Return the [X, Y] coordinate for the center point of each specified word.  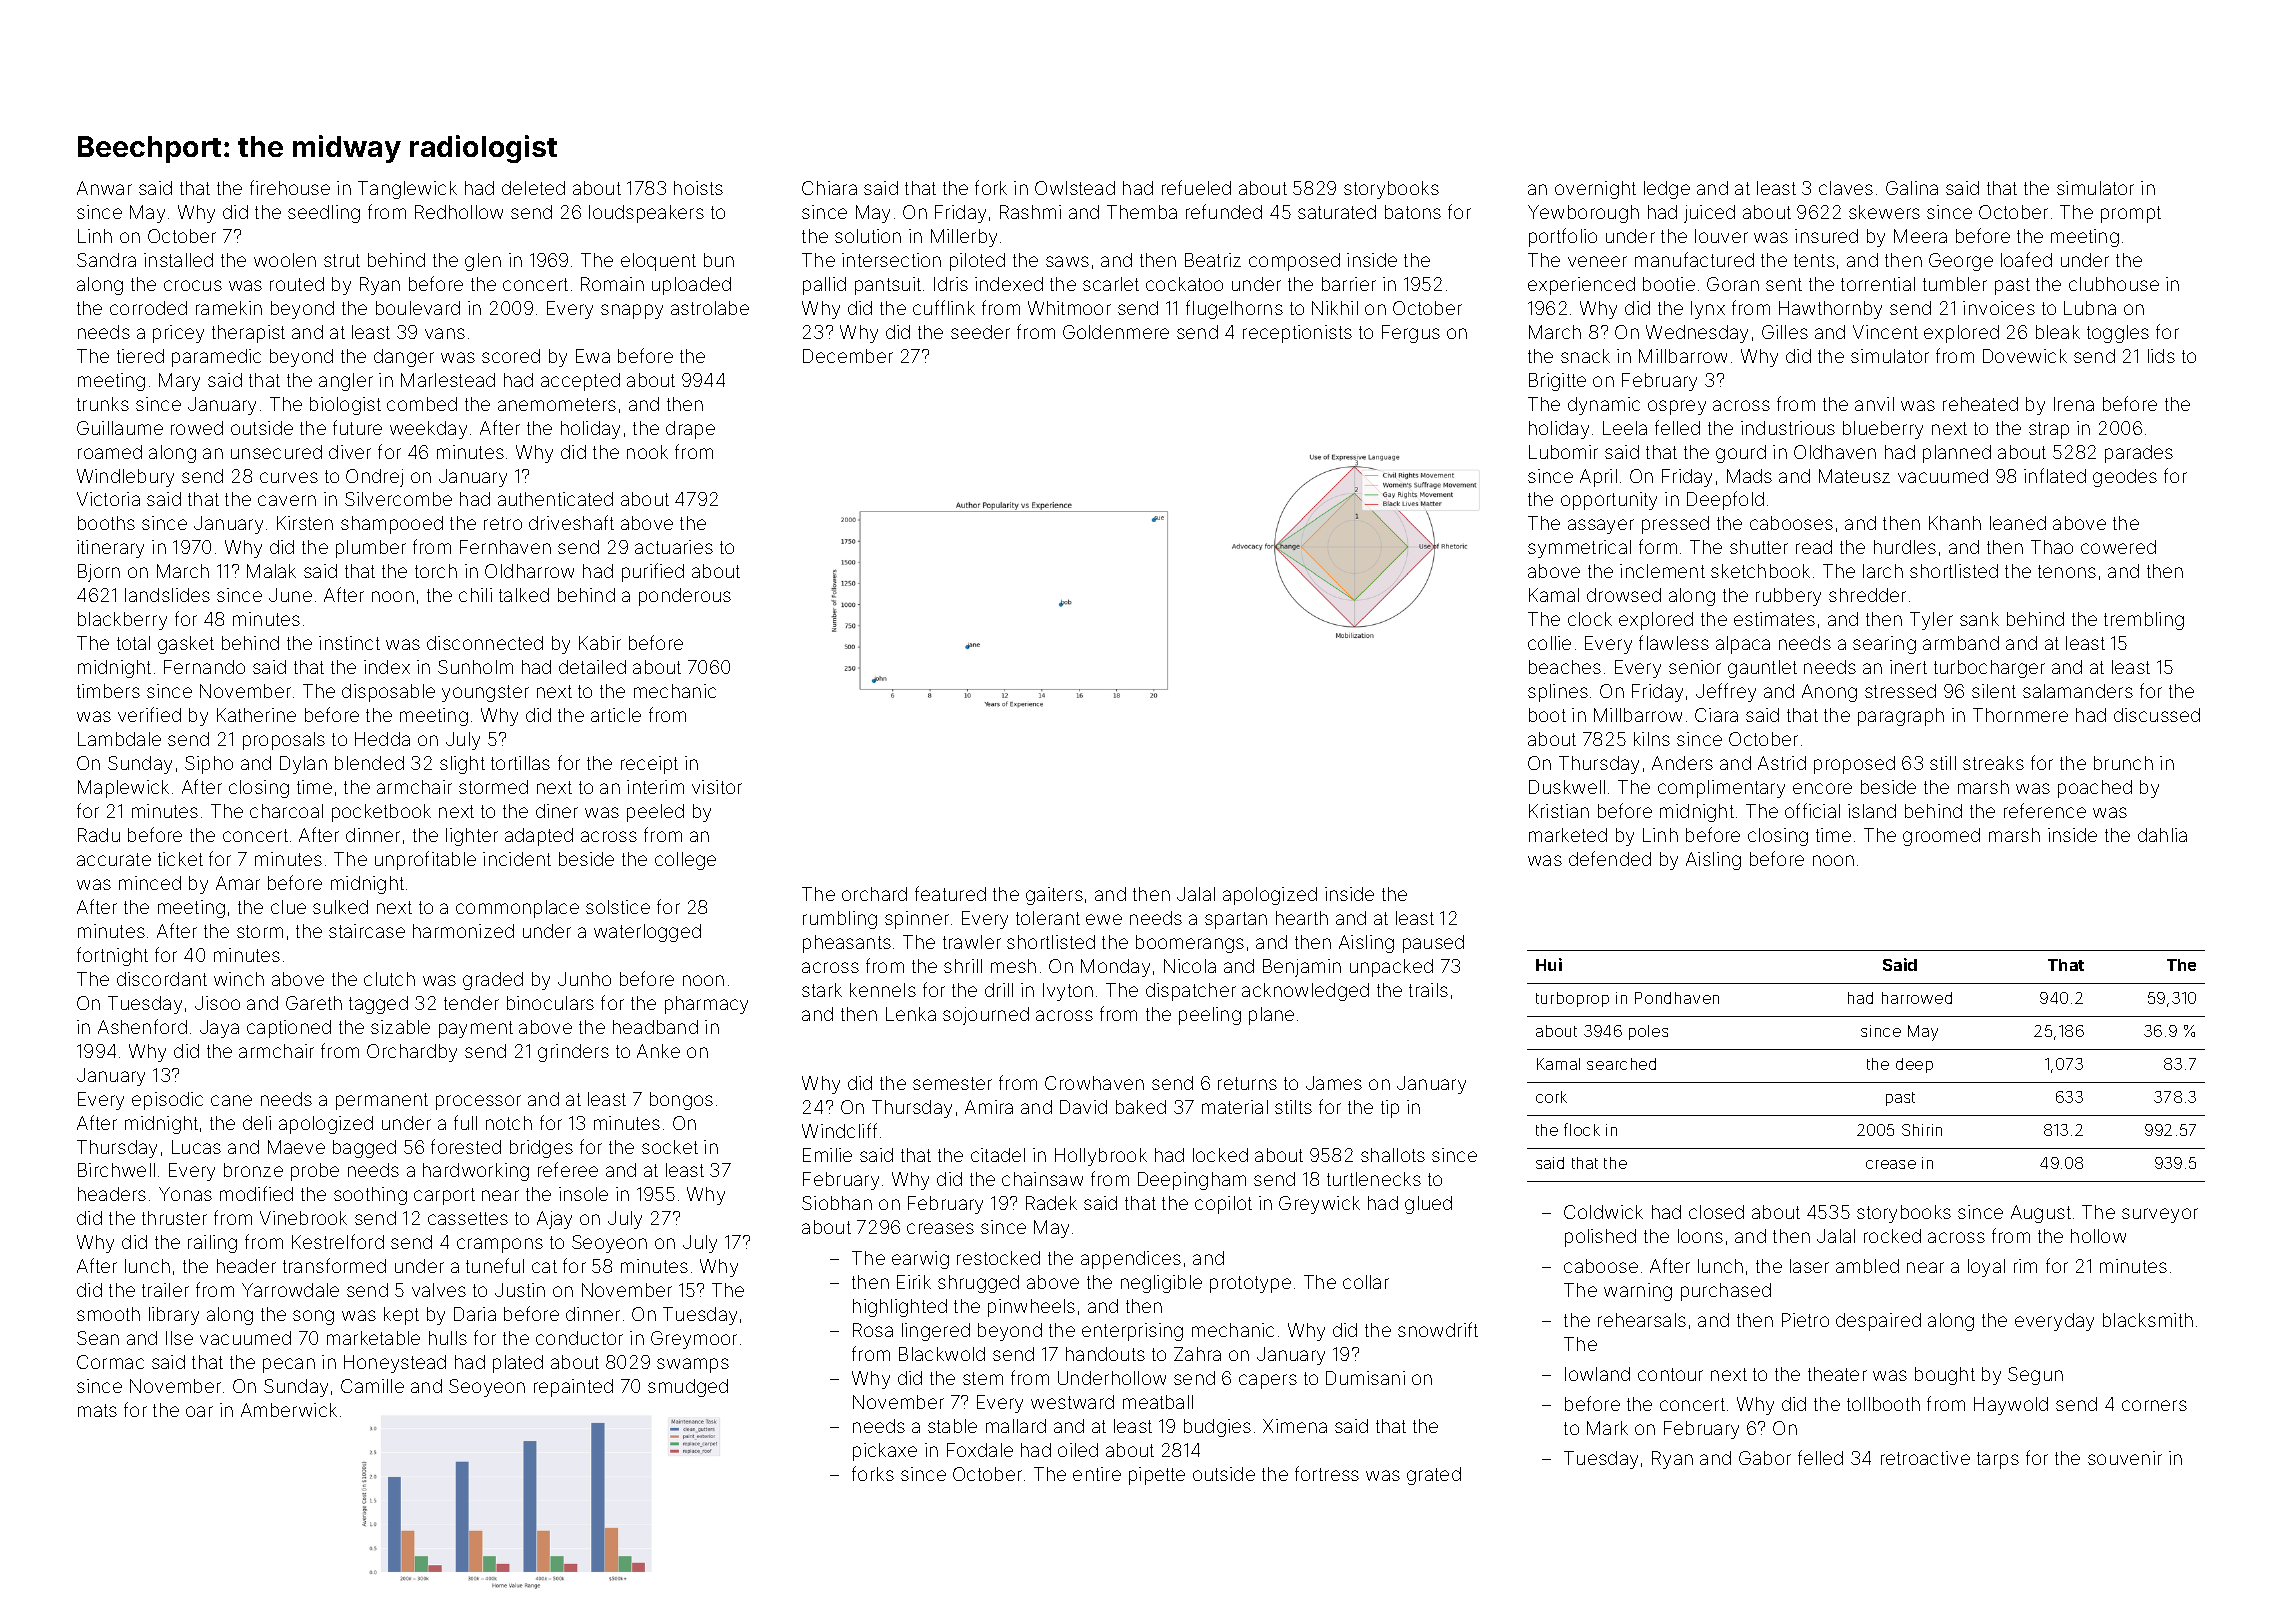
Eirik [914, 1282]
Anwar [104, 188]
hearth [1302, 918]
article [616, 715]
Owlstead [1075, 188]
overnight [1595, 190]
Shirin [1922, 1130]
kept [401, 1316]
